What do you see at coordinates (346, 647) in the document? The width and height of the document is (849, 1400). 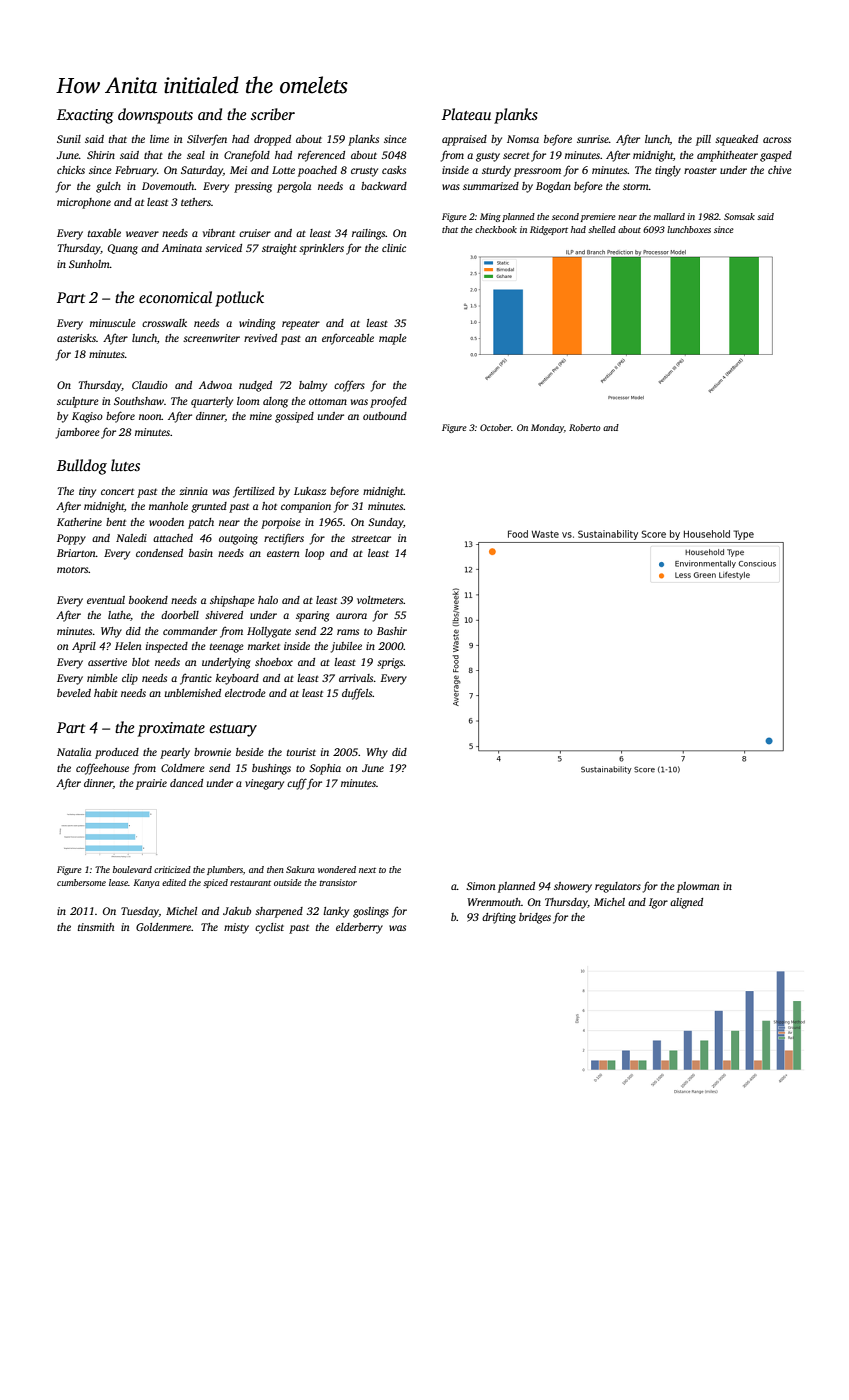 I see `jubilee` at bounding box center [346, 647].
